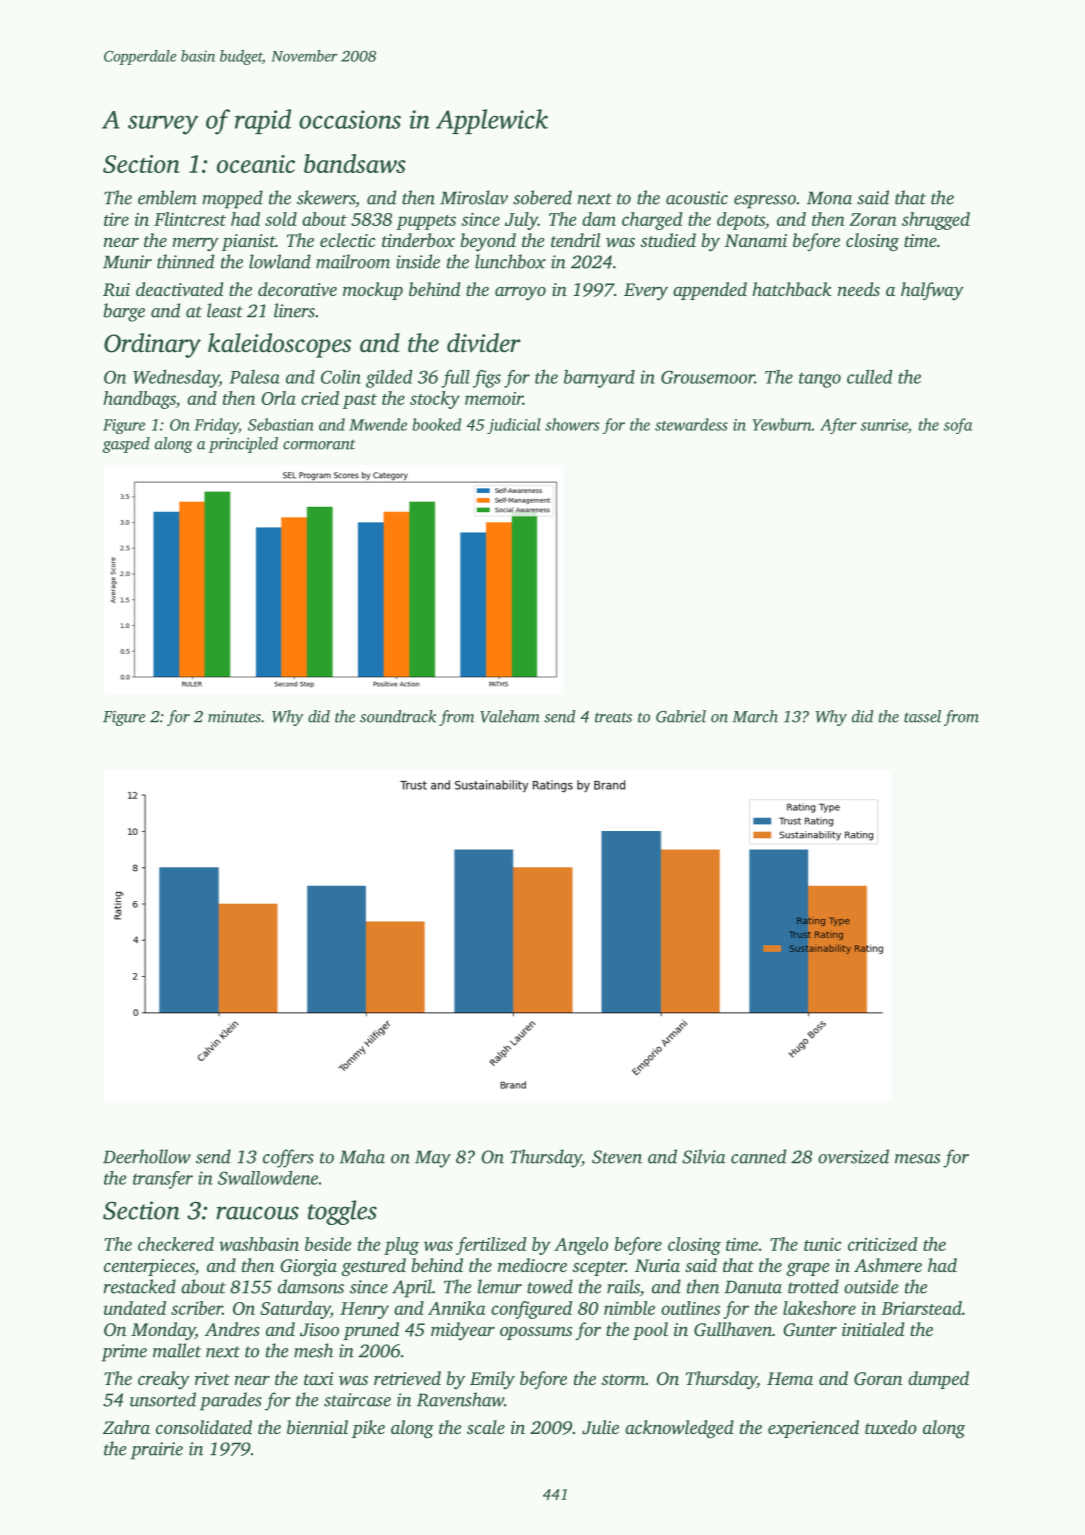 The height and width of the image is (1535, 1085). What do you see at coordinates (317, 1427) in the image?
I see `biennial` at bounding box center [317, 1427].
